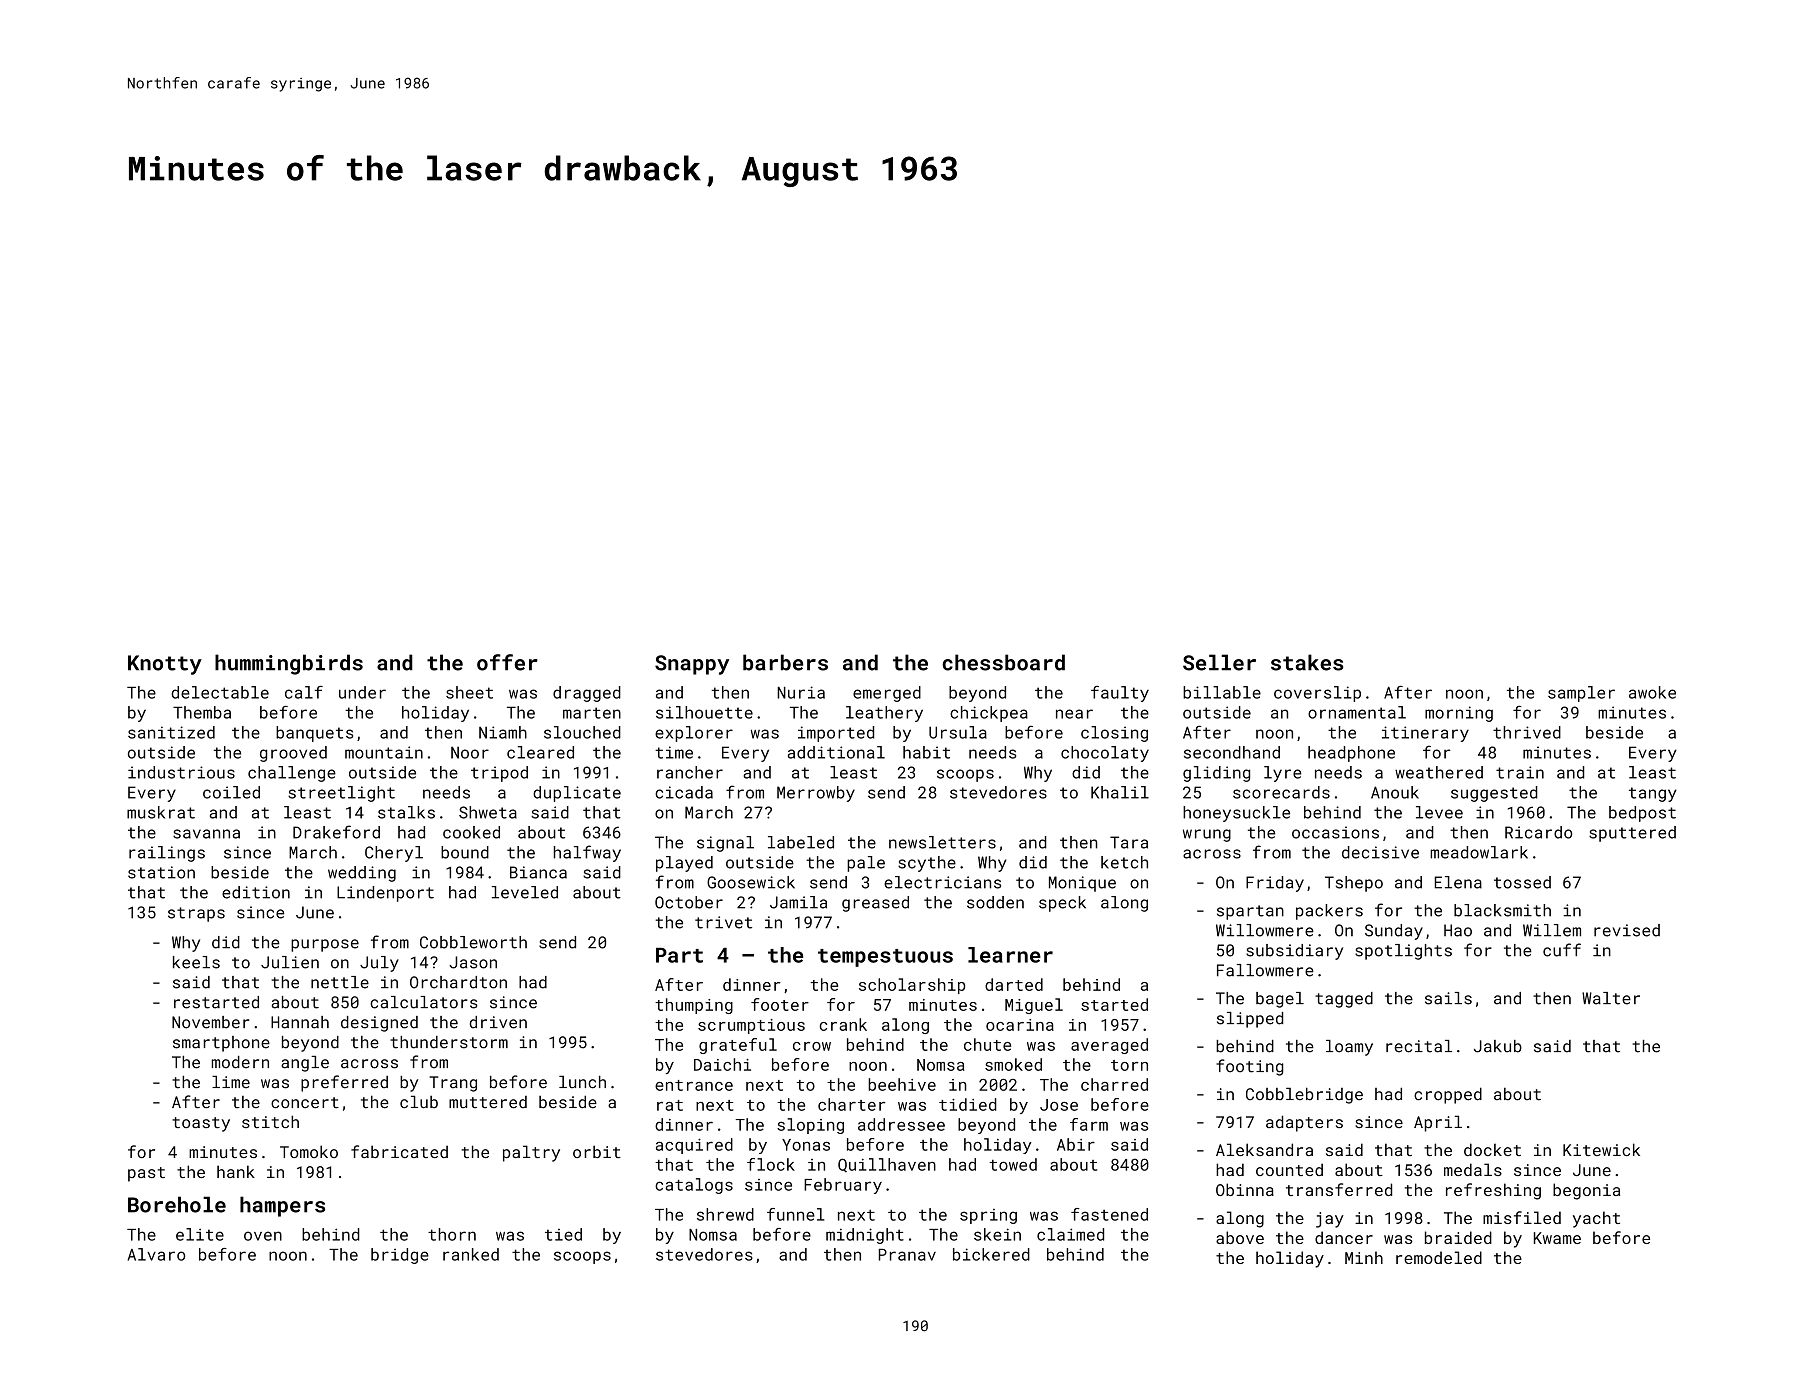  I want to click on November, so click(210, 1022).
